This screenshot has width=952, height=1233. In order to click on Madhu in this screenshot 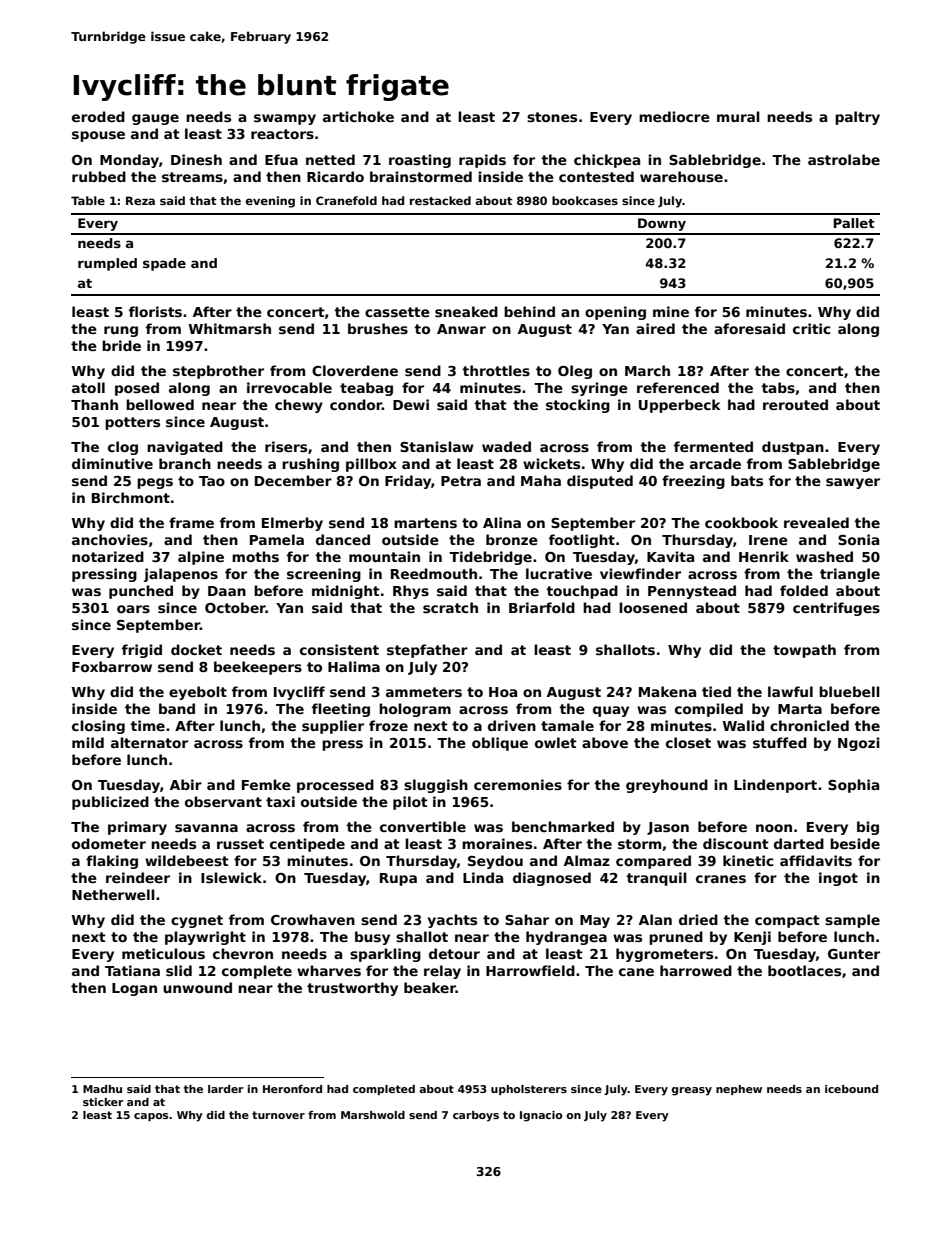, I will do `click(102, 1089)`.
